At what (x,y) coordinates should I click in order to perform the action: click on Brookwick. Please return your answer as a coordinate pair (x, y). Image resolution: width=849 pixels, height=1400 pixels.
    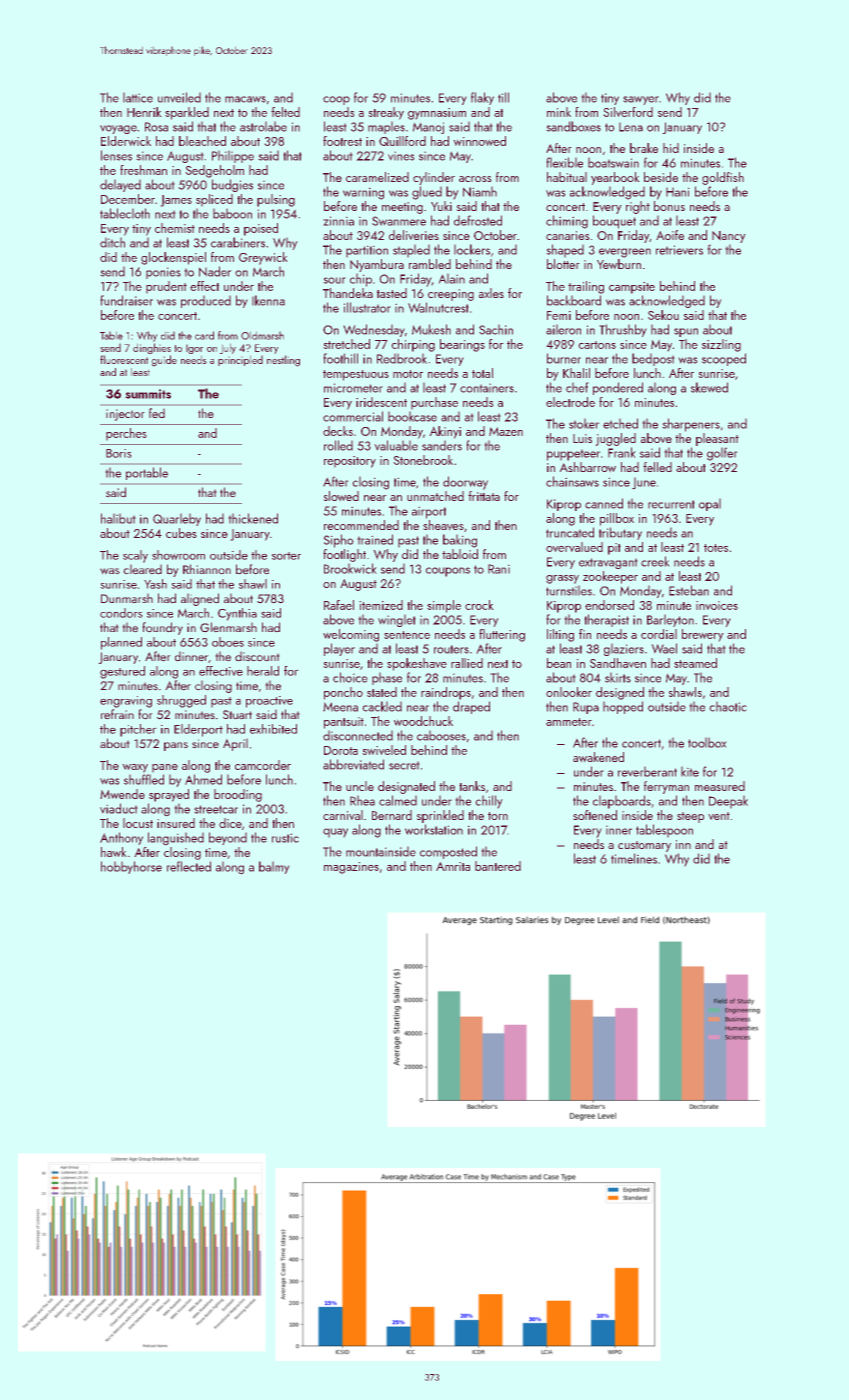
    Looking at the image, I should click on (350, 568).
